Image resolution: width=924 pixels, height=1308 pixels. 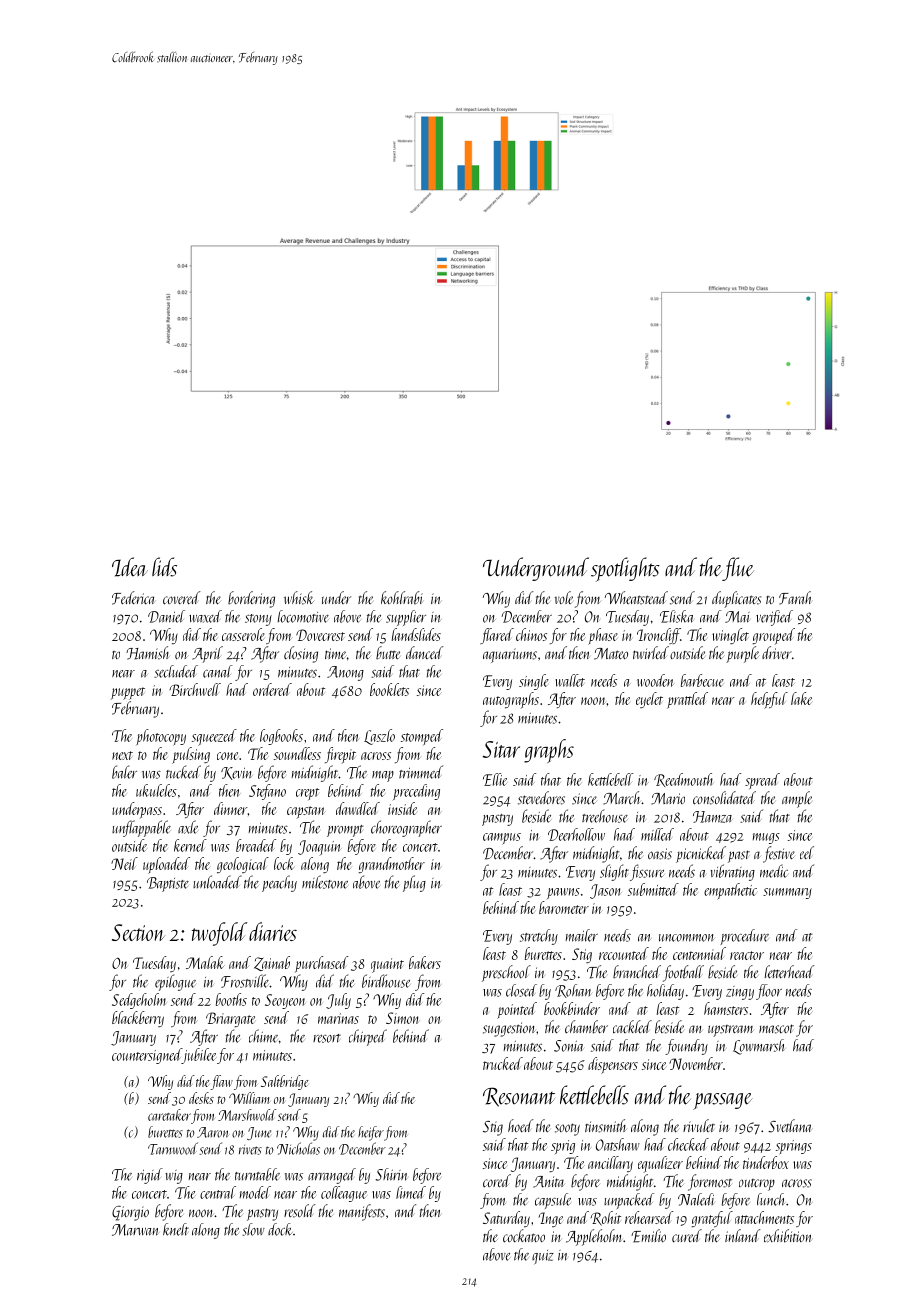 What do you see at coordinates (625, 569) in the document?
I see `spotlights` at bounding box center [625, 569].
